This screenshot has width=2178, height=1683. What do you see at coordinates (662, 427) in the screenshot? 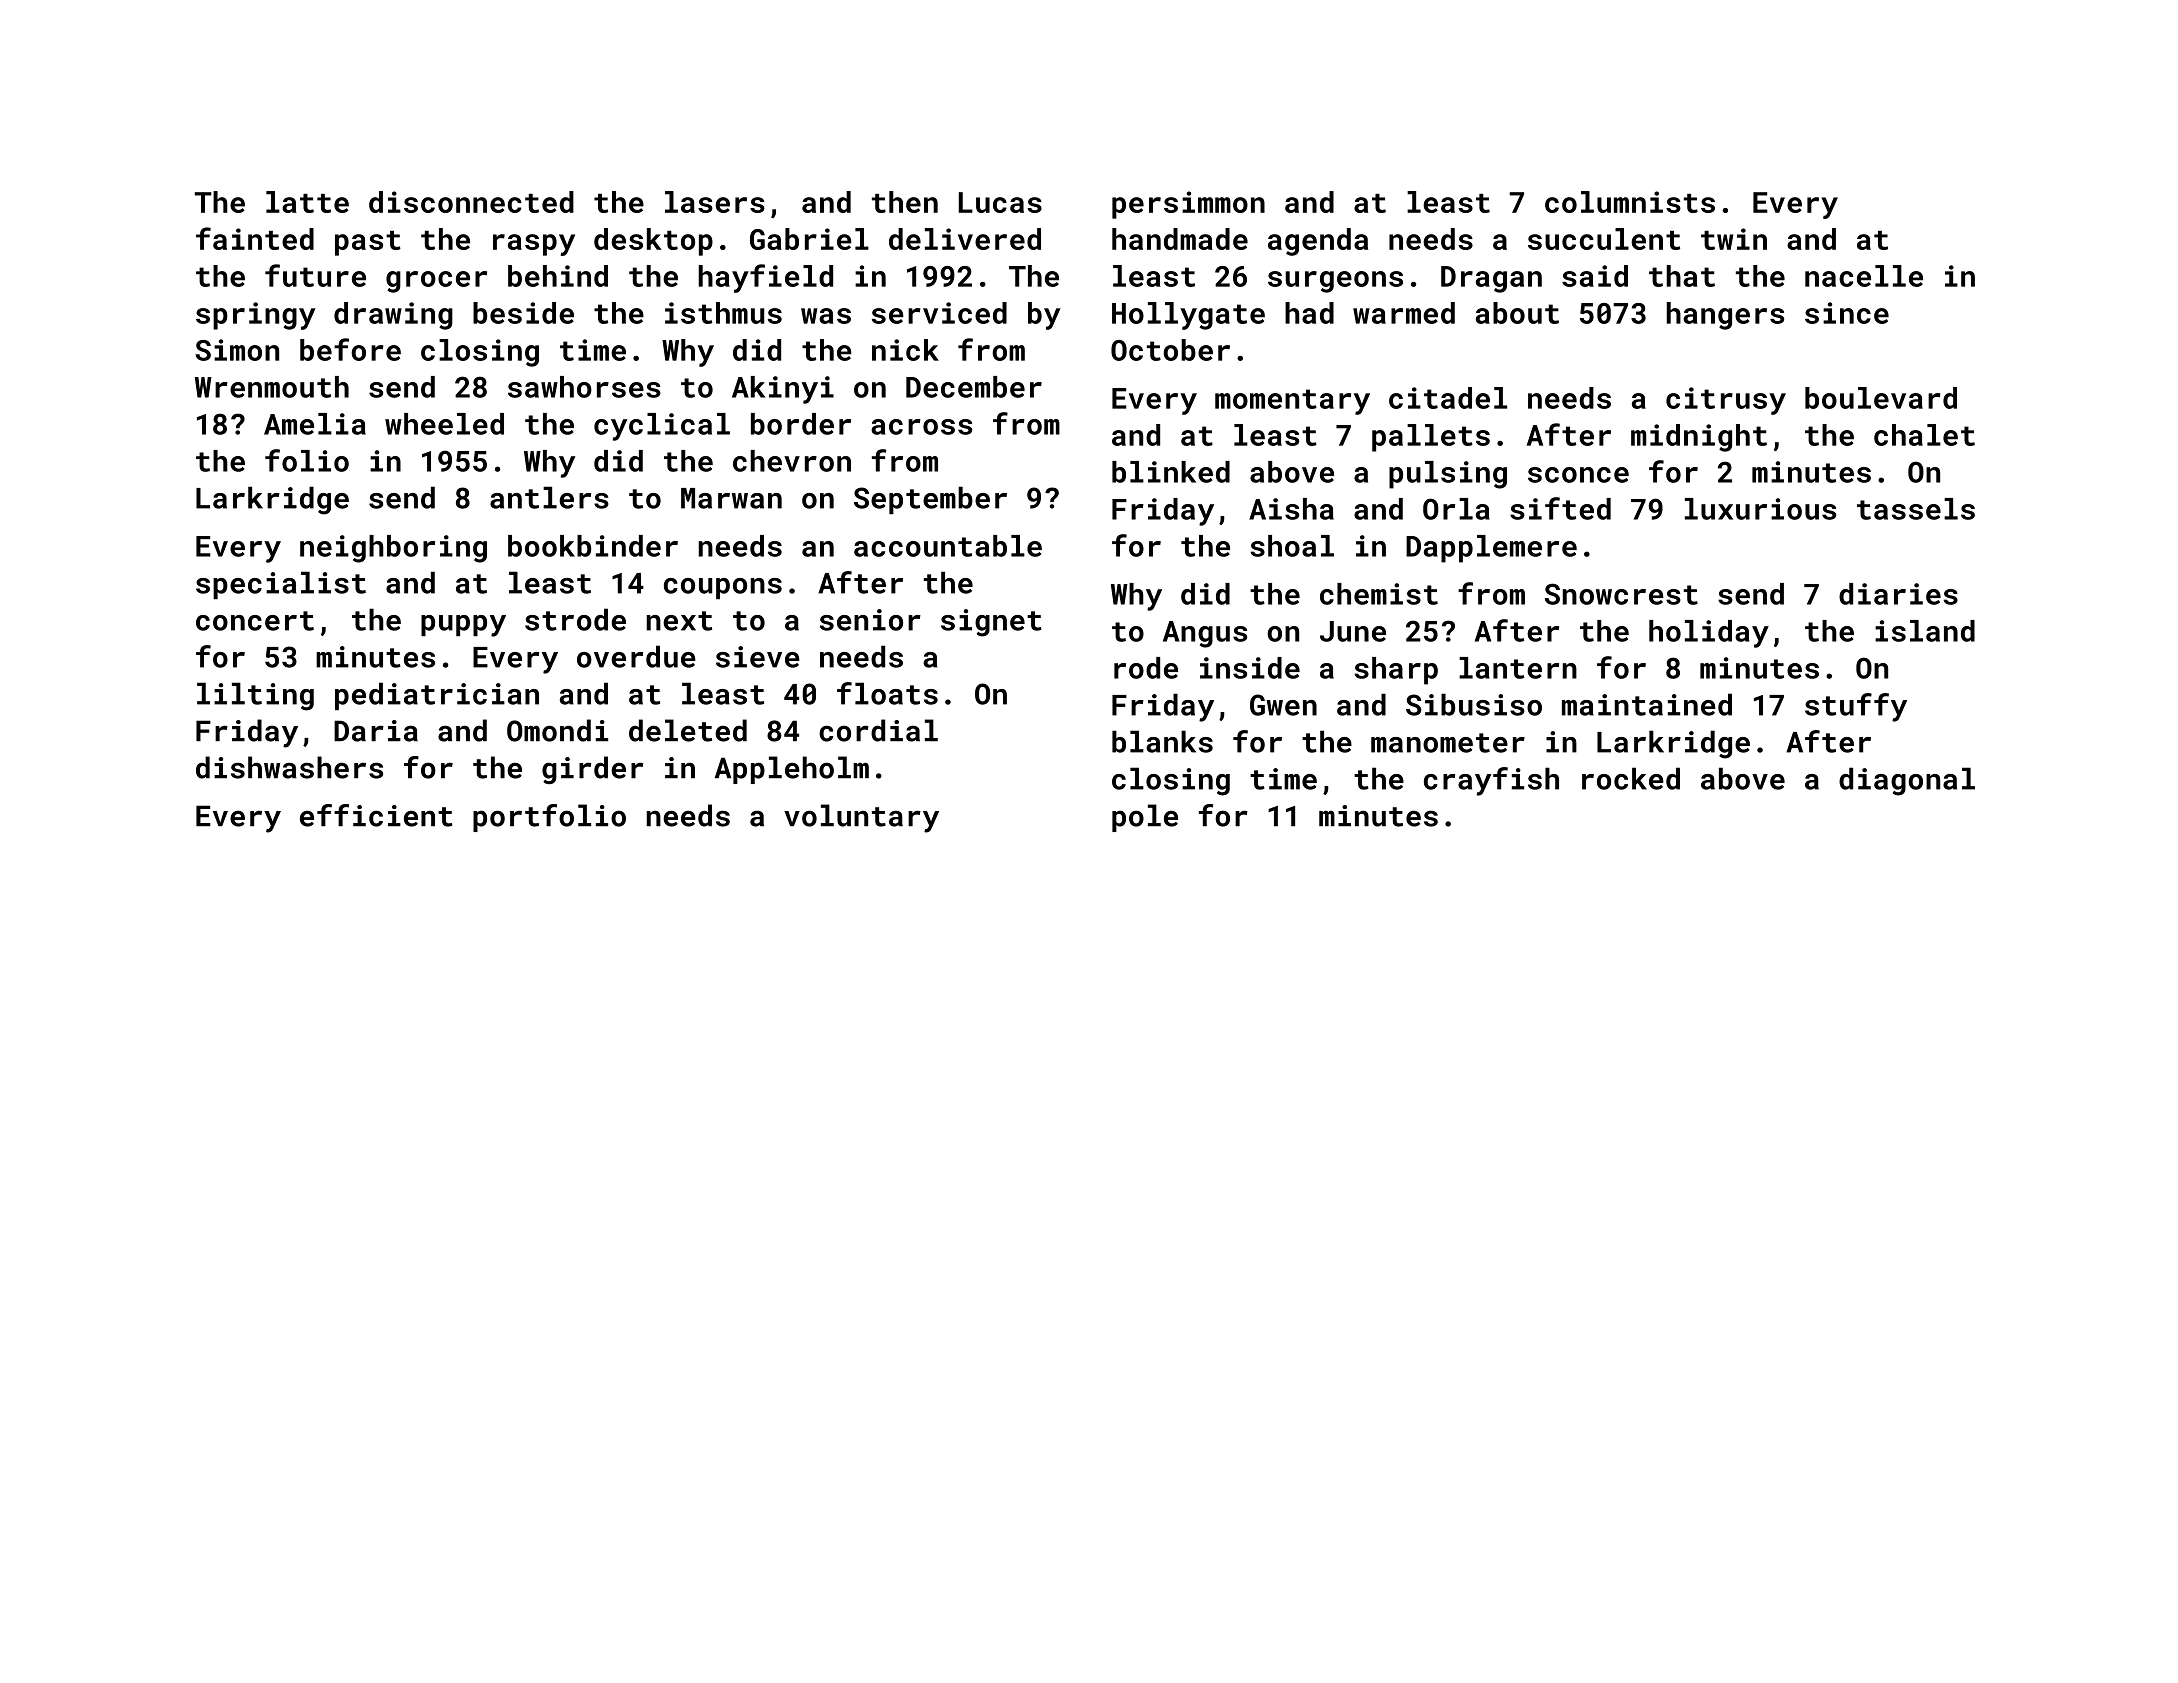
I see `cyclical` at bounding box center [662, 427].
